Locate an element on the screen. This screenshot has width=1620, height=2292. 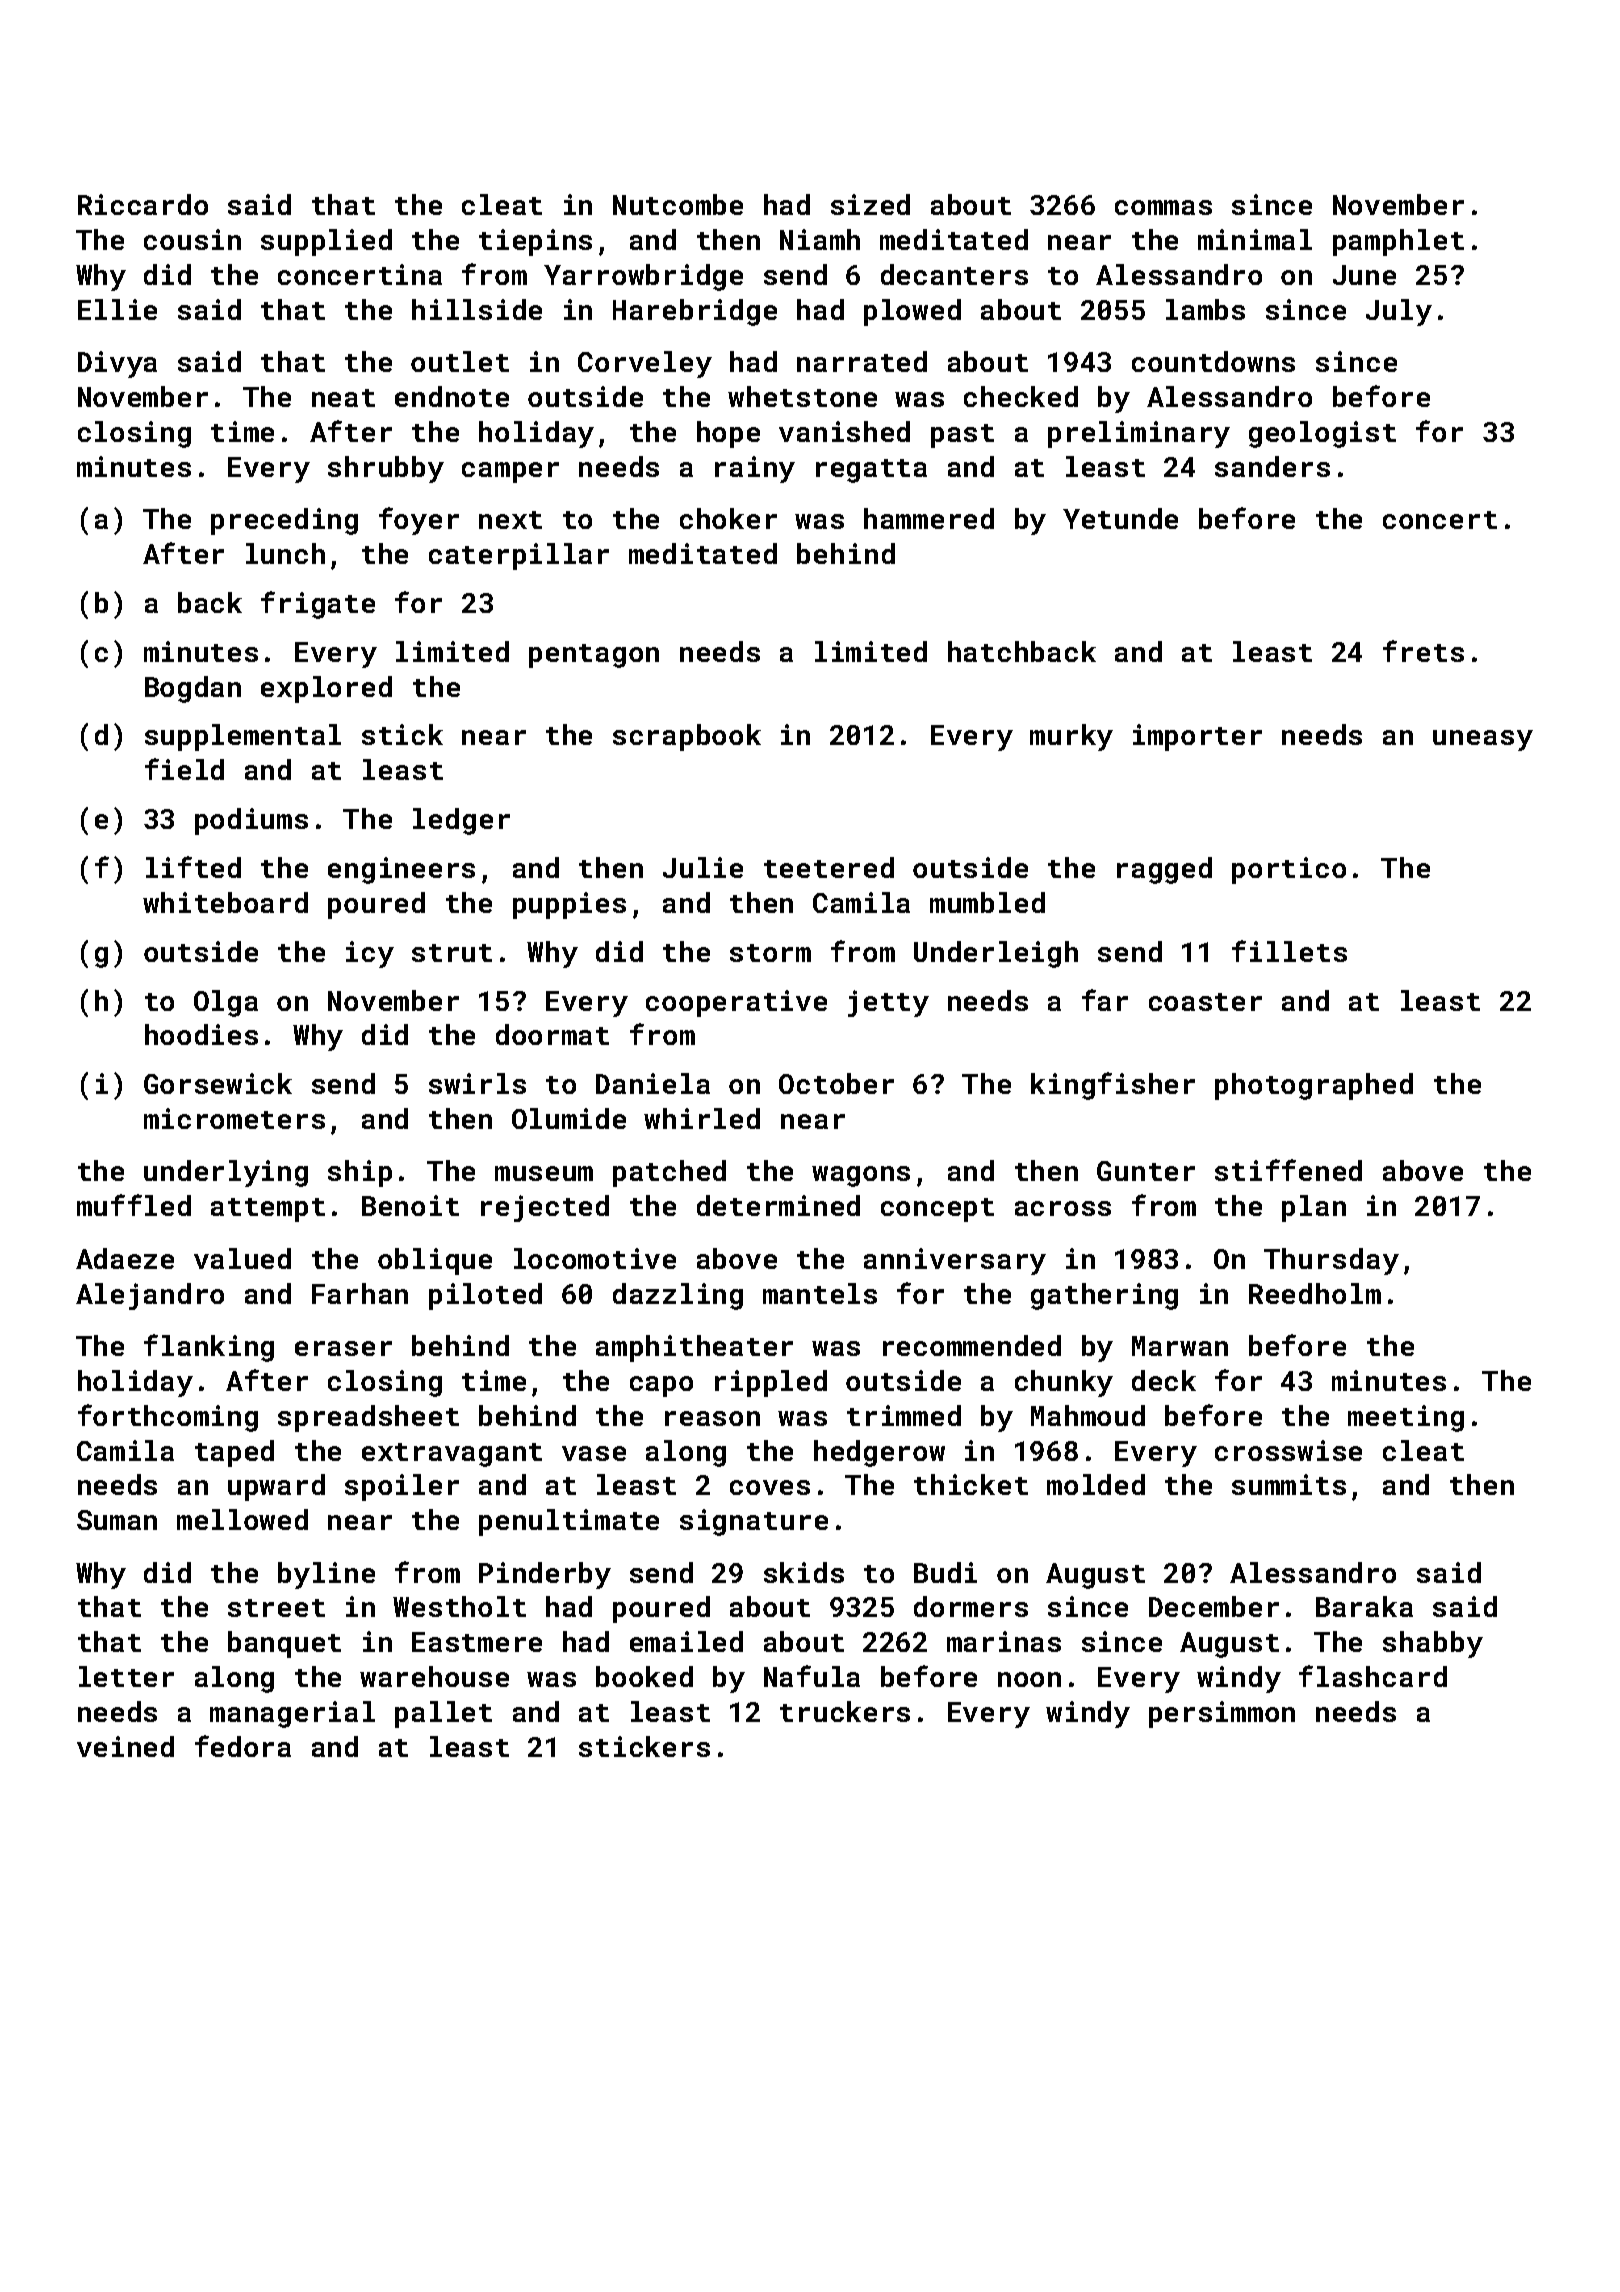
commas is located at coordinates (1163, 207).
